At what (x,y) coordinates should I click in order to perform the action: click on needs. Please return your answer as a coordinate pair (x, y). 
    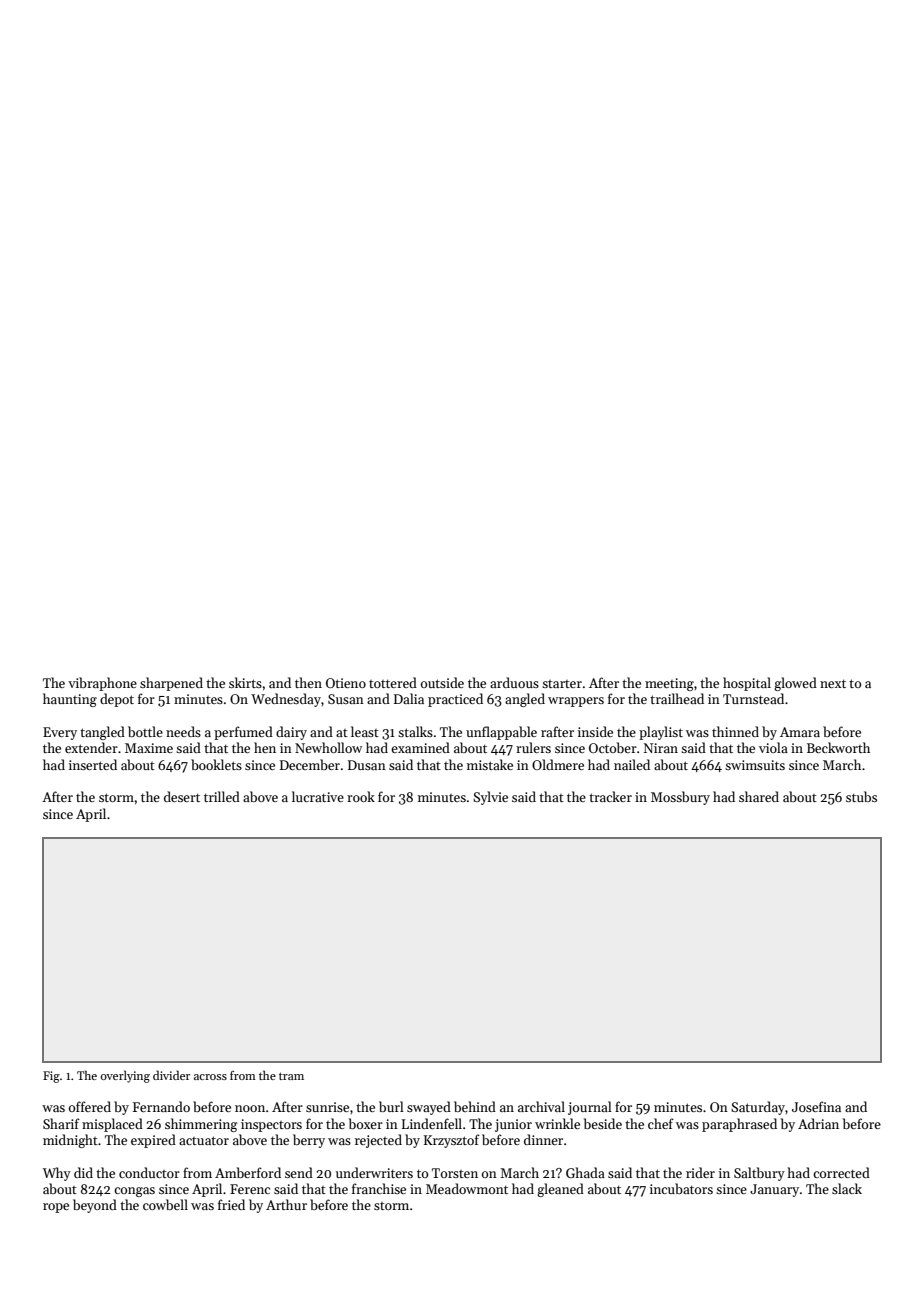
    Looking at the image, I should click on (183, 731).
